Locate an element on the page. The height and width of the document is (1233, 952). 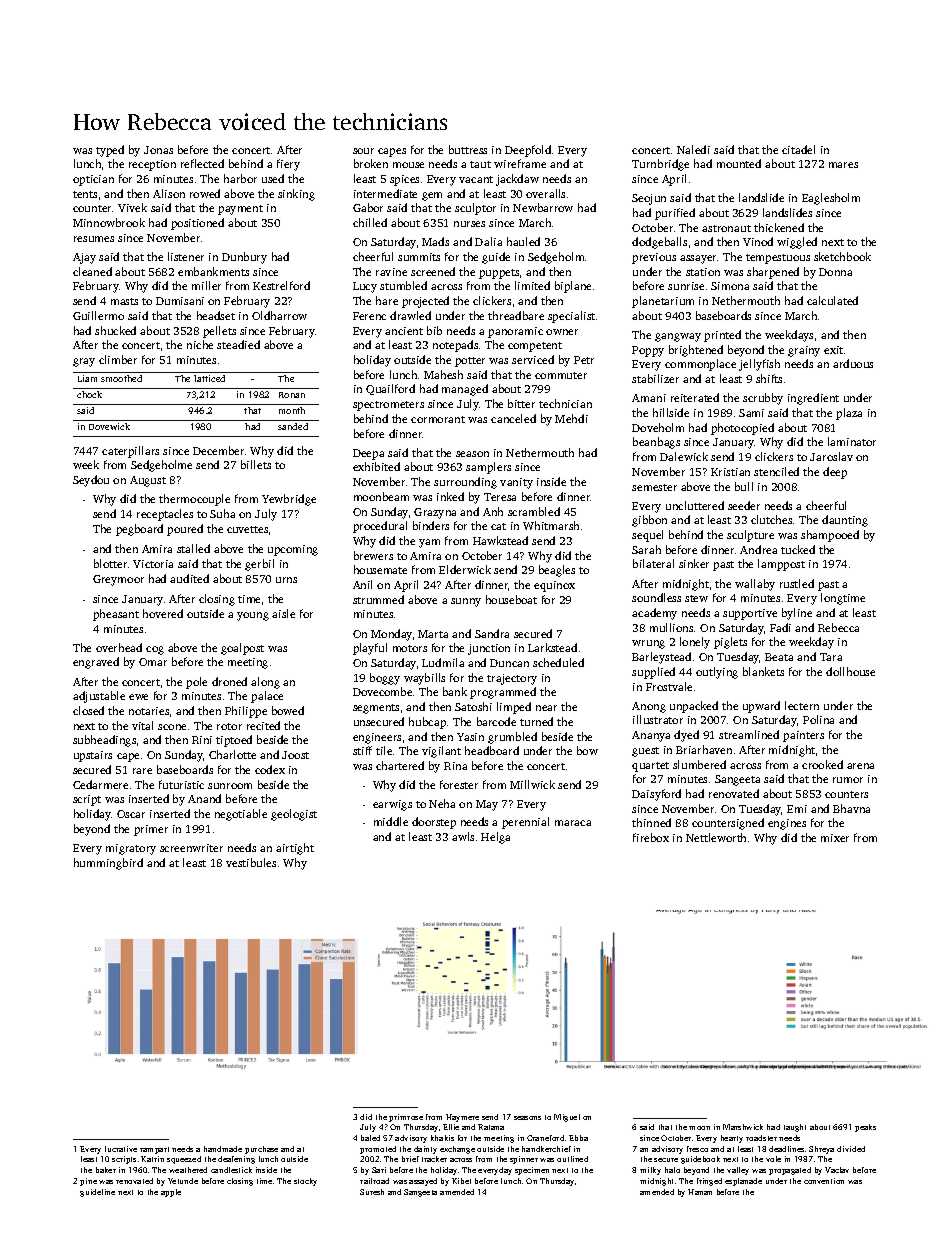
ancient is located at coordinates (404, 331).
